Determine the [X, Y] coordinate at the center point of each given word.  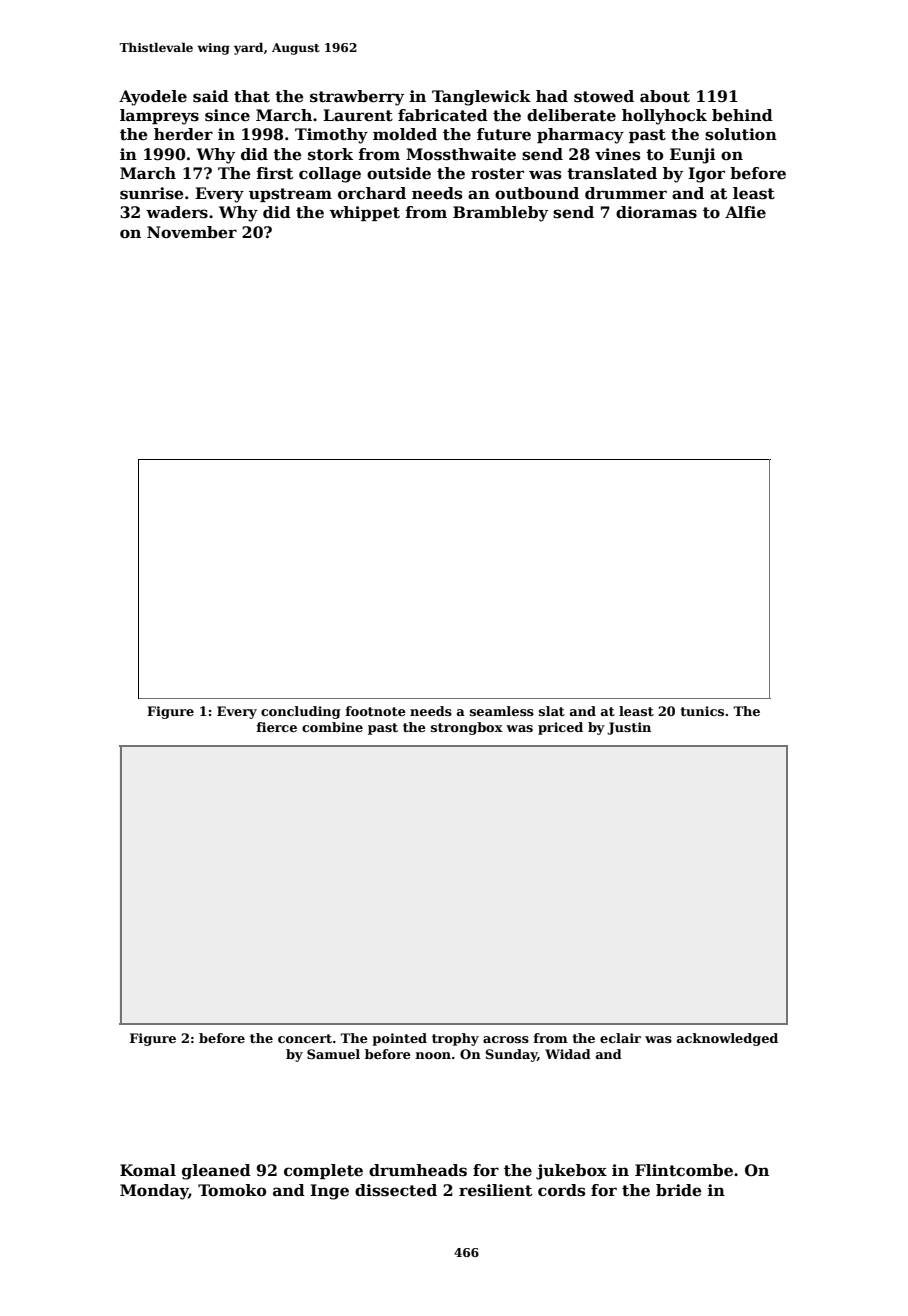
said [211, 96]
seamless [502, 711]
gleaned [216, 1172]
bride [679, 1190]
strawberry [357, 98]
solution [741, 134]
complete [323, 1171]
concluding [300, 712]
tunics [702, 711]
